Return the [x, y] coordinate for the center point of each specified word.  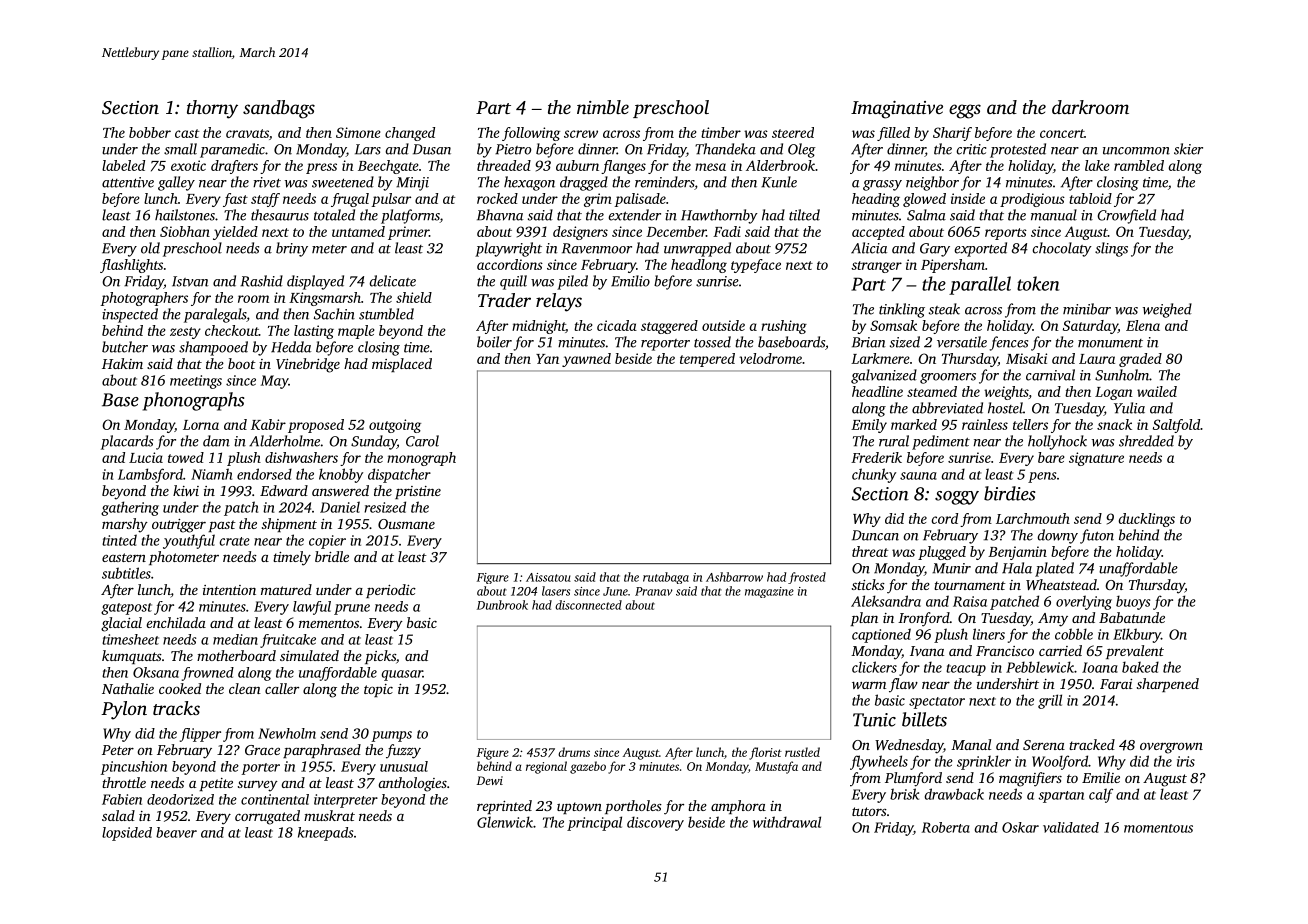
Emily [869, 426]
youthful [189, 541]
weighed [1167, 310]
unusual [404, 766]
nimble [603, 107]
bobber [150, 132]
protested [1018, 150]
